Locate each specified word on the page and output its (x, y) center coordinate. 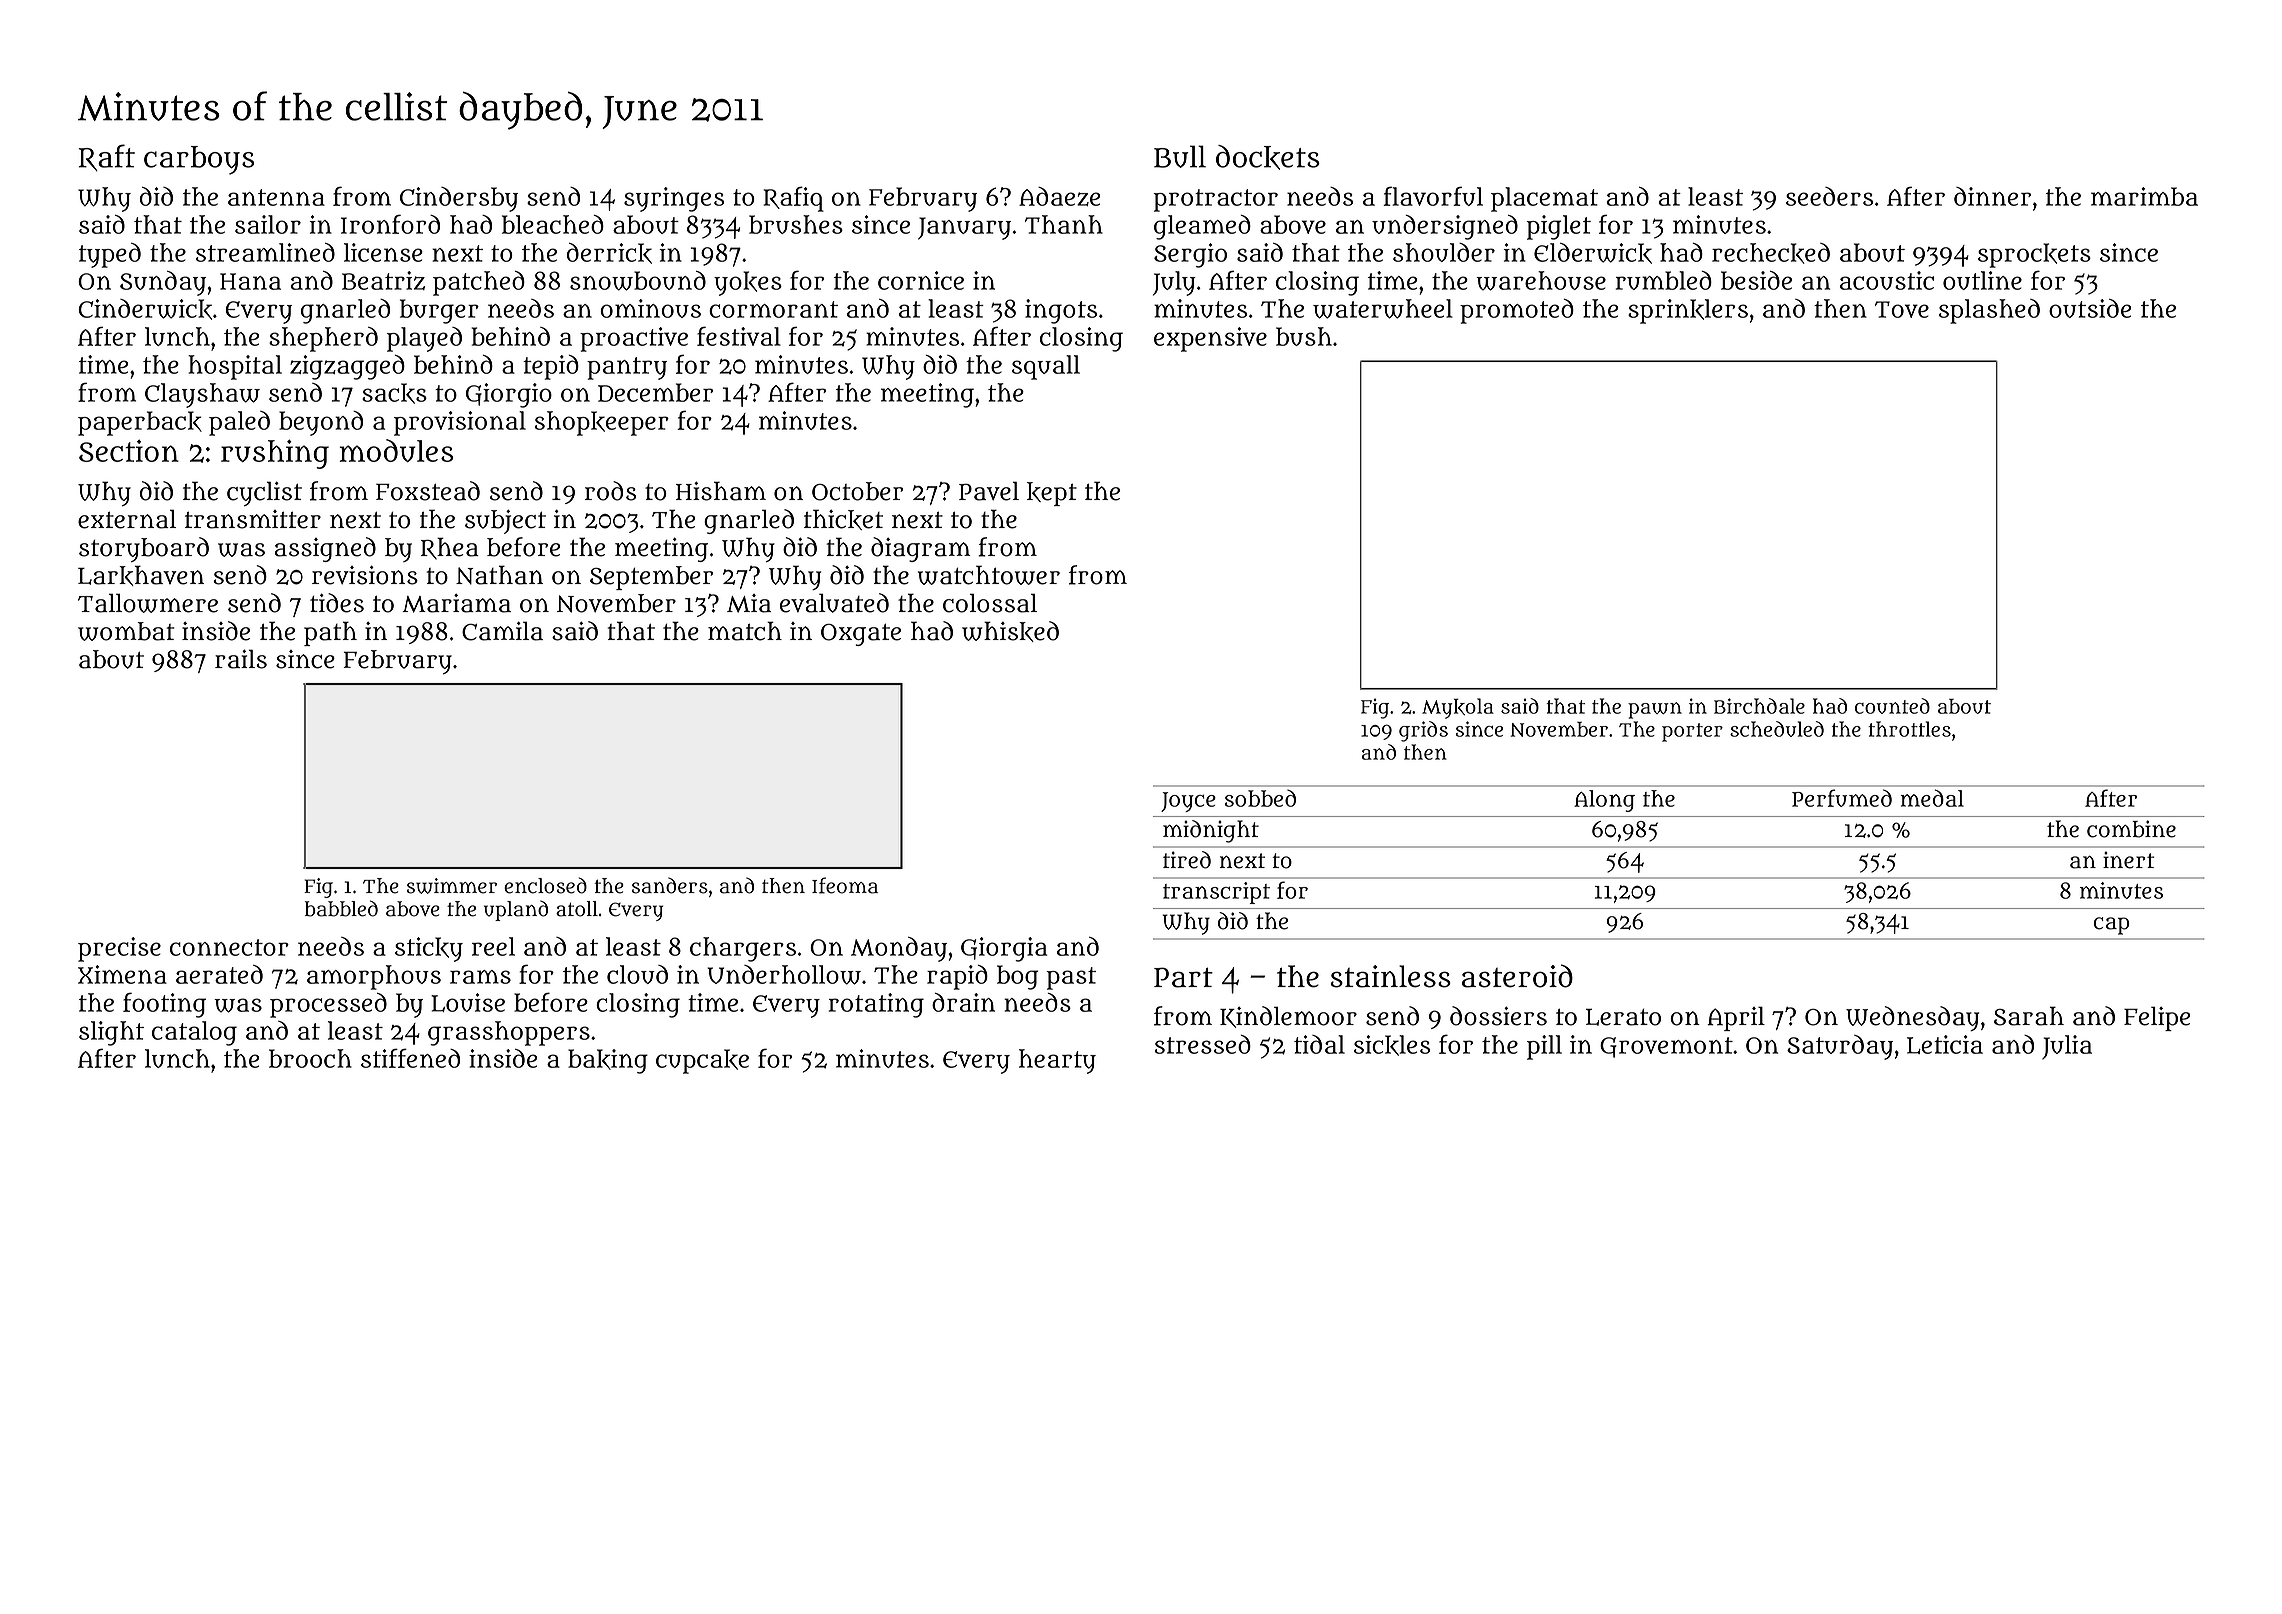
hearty (1057, 1061)
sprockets (2034, 255)
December (655, 392)
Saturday (1840, 1047)
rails (241, 659)
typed (110, 255)
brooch (310, 1058)
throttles (1909, 729)
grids (1423, 731)
